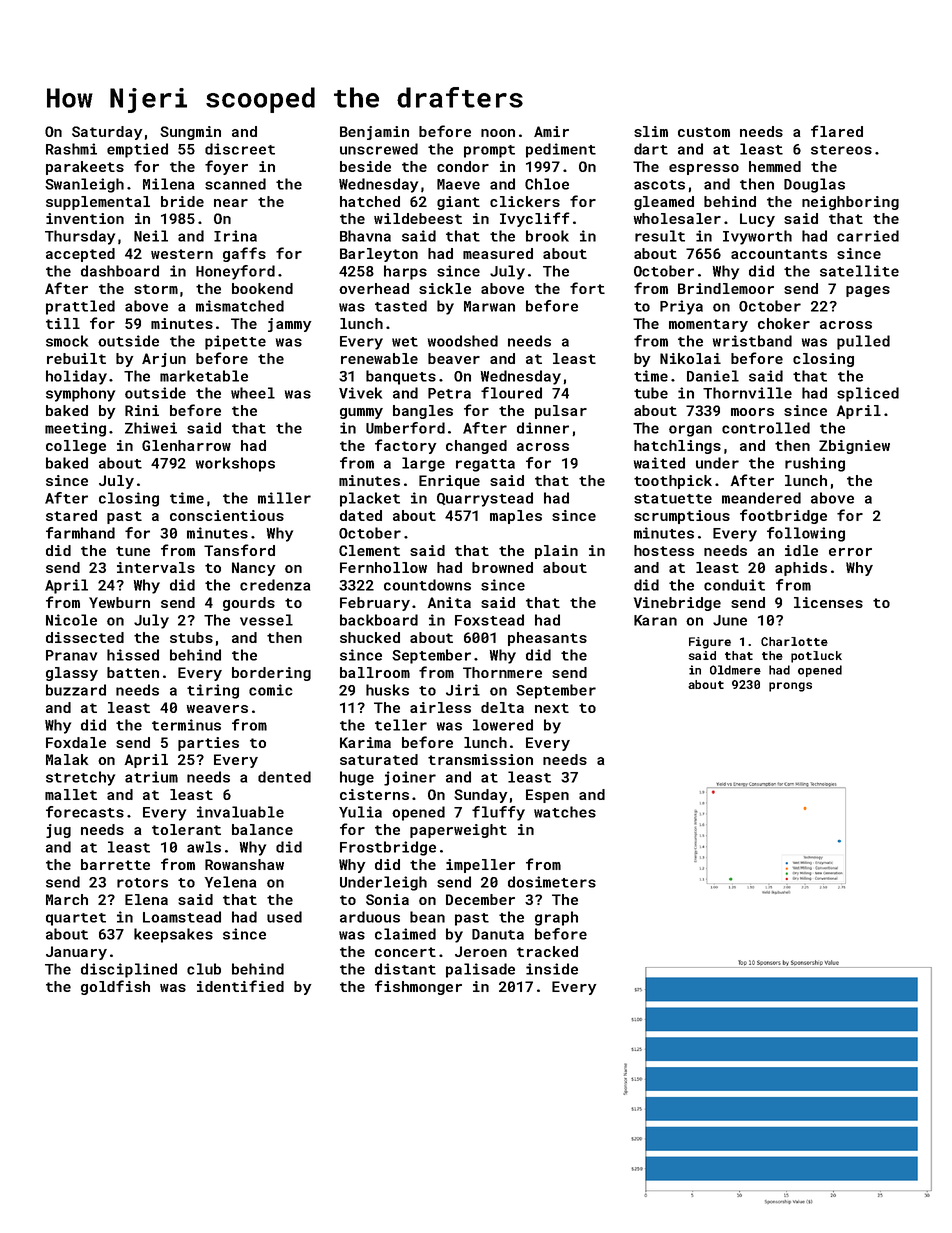 The height and width of the screenshot is (1233, 952). I want to click on harps, so click(405, 272).
